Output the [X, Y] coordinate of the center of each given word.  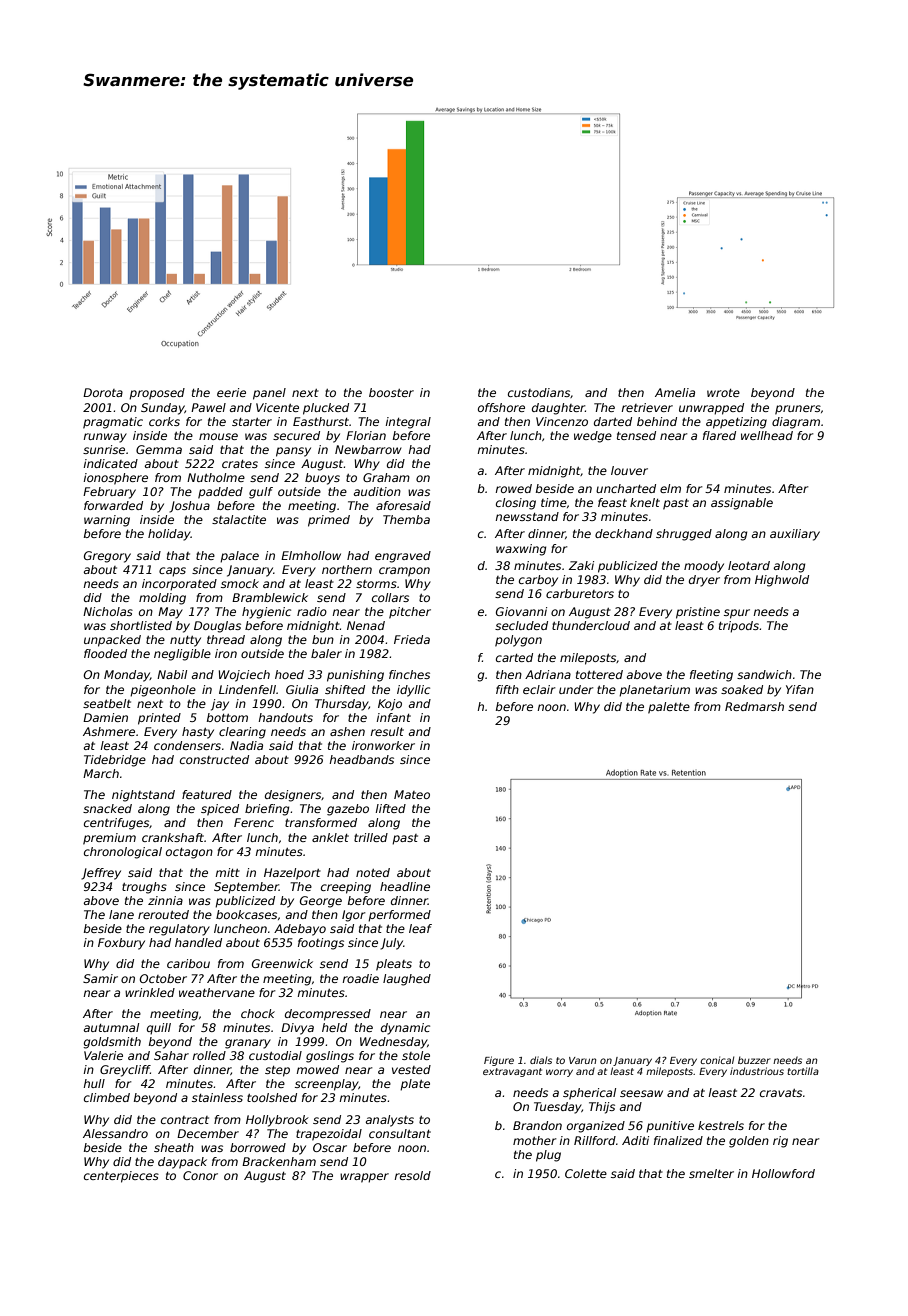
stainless [217, 1097]
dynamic [405, 1029]
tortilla [803, 1071]
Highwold [782, 581]
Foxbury [121, 944]
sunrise [104, 449]
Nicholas [108, 611]
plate [415, 1085]
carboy [538, 581]
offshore [501, 407]
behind [657, 421]
